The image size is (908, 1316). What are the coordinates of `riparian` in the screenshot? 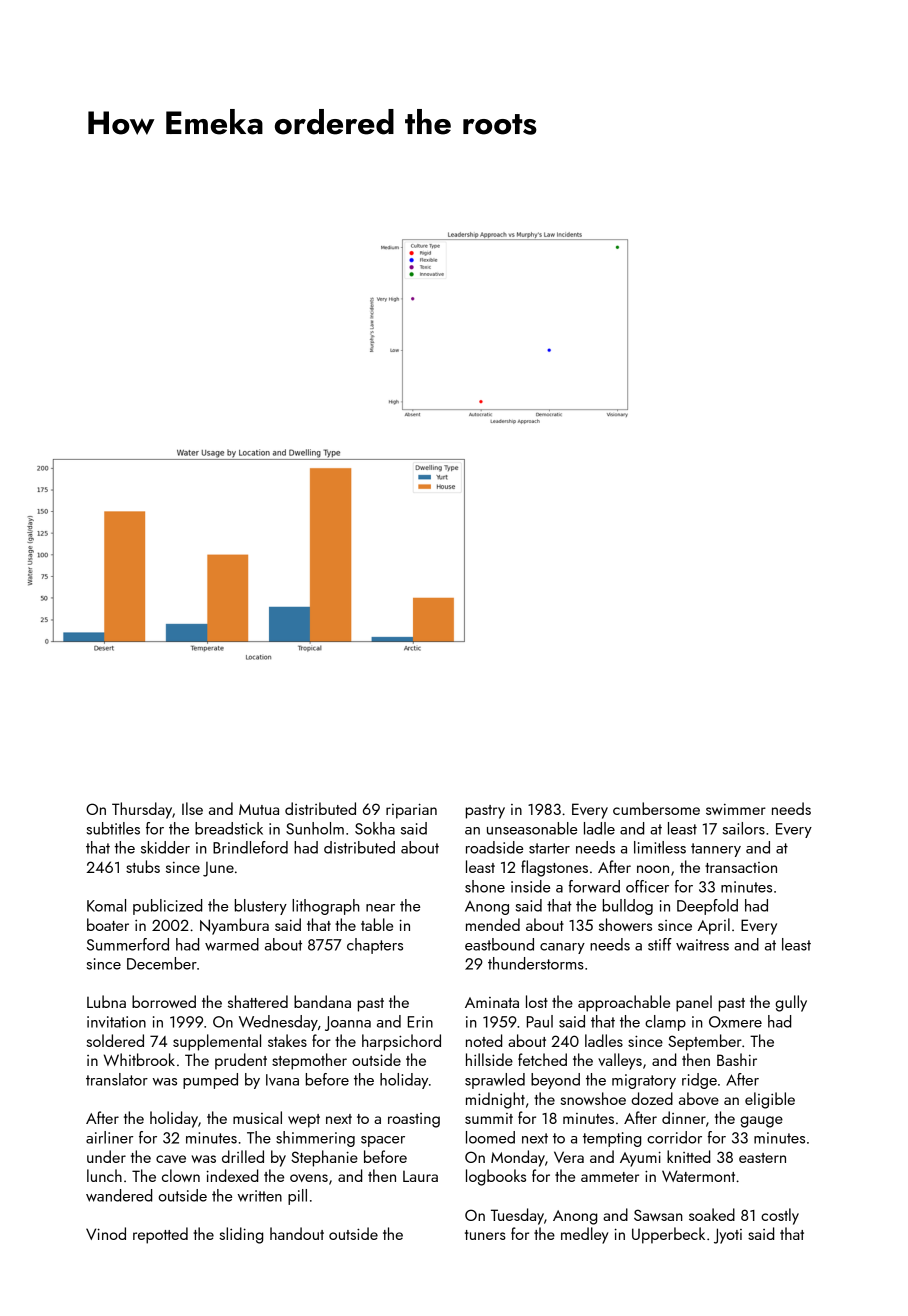 It's located at (411, 811).
